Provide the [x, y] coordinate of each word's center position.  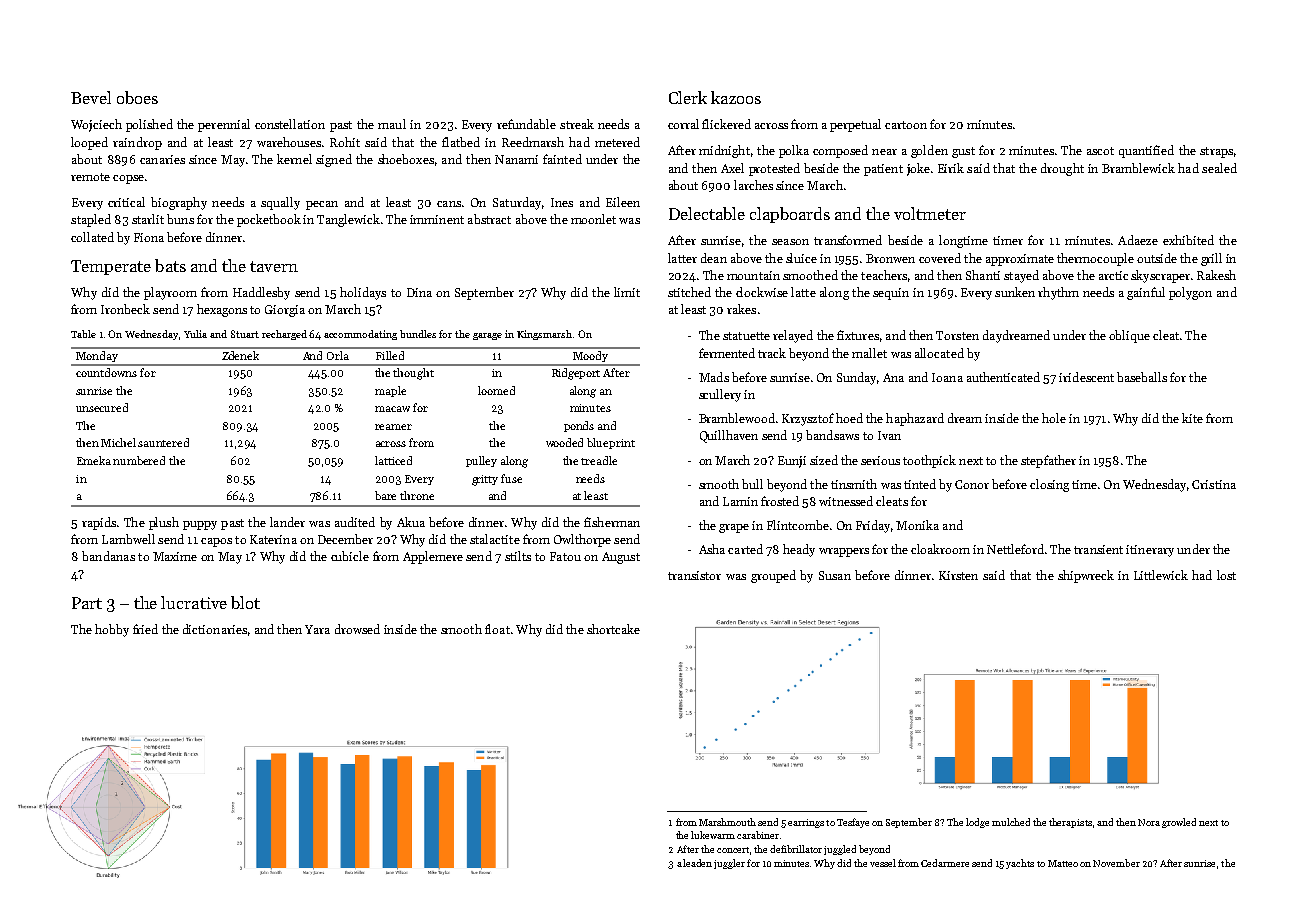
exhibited [1188, 240]
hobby [112, 630]
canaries [162, 159]
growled [1179, 823]
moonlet [593, 219]
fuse [511, 478]
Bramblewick [1138, 168]
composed [840, 151]
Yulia [195, 334]
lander [287, 522]
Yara [317, 629]
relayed [793, 336]
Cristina [1214, 484]
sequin [891, 294]
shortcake [613, 629]
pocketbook [269, 220]
